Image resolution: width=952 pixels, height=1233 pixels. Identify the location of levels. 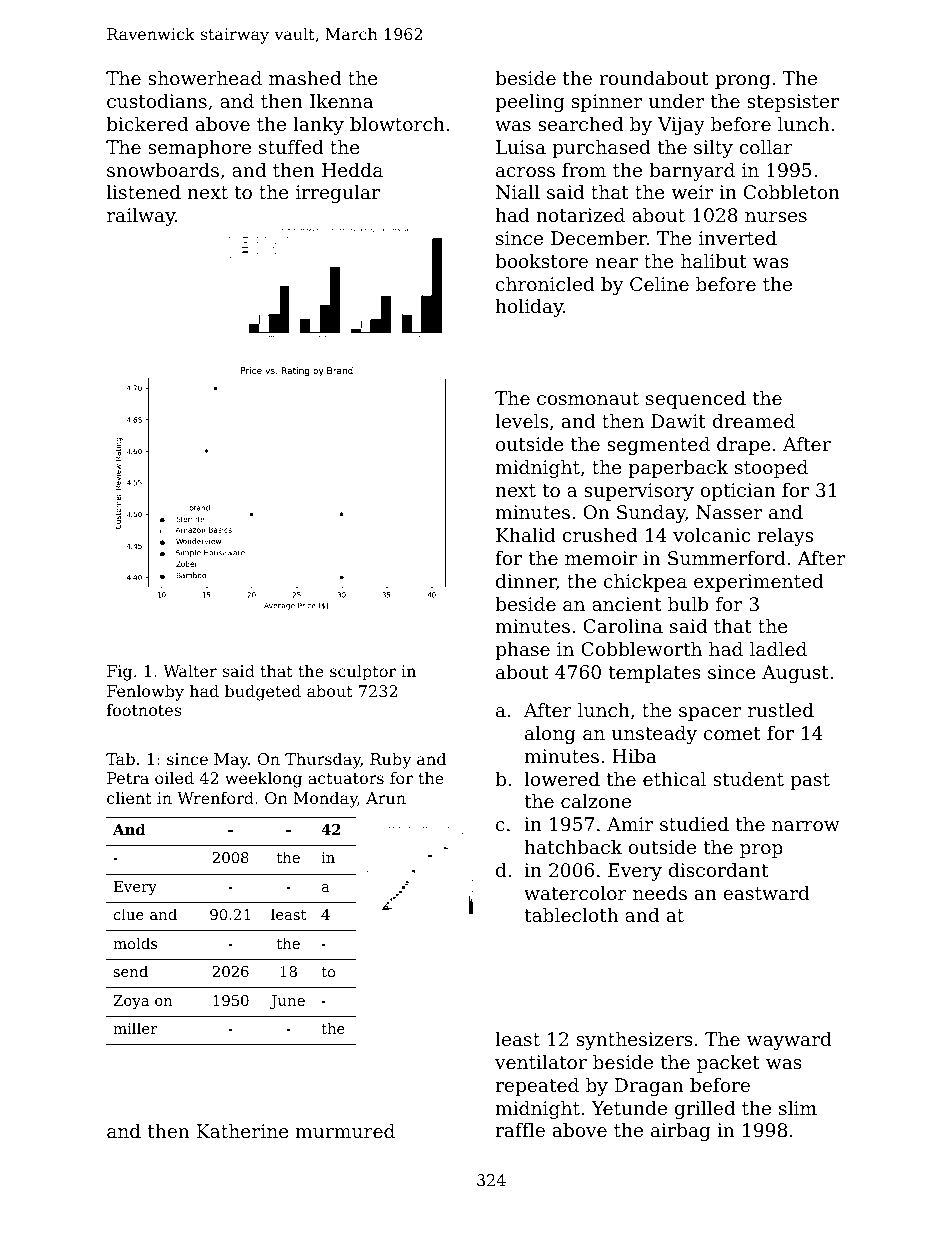
(521, 421).
